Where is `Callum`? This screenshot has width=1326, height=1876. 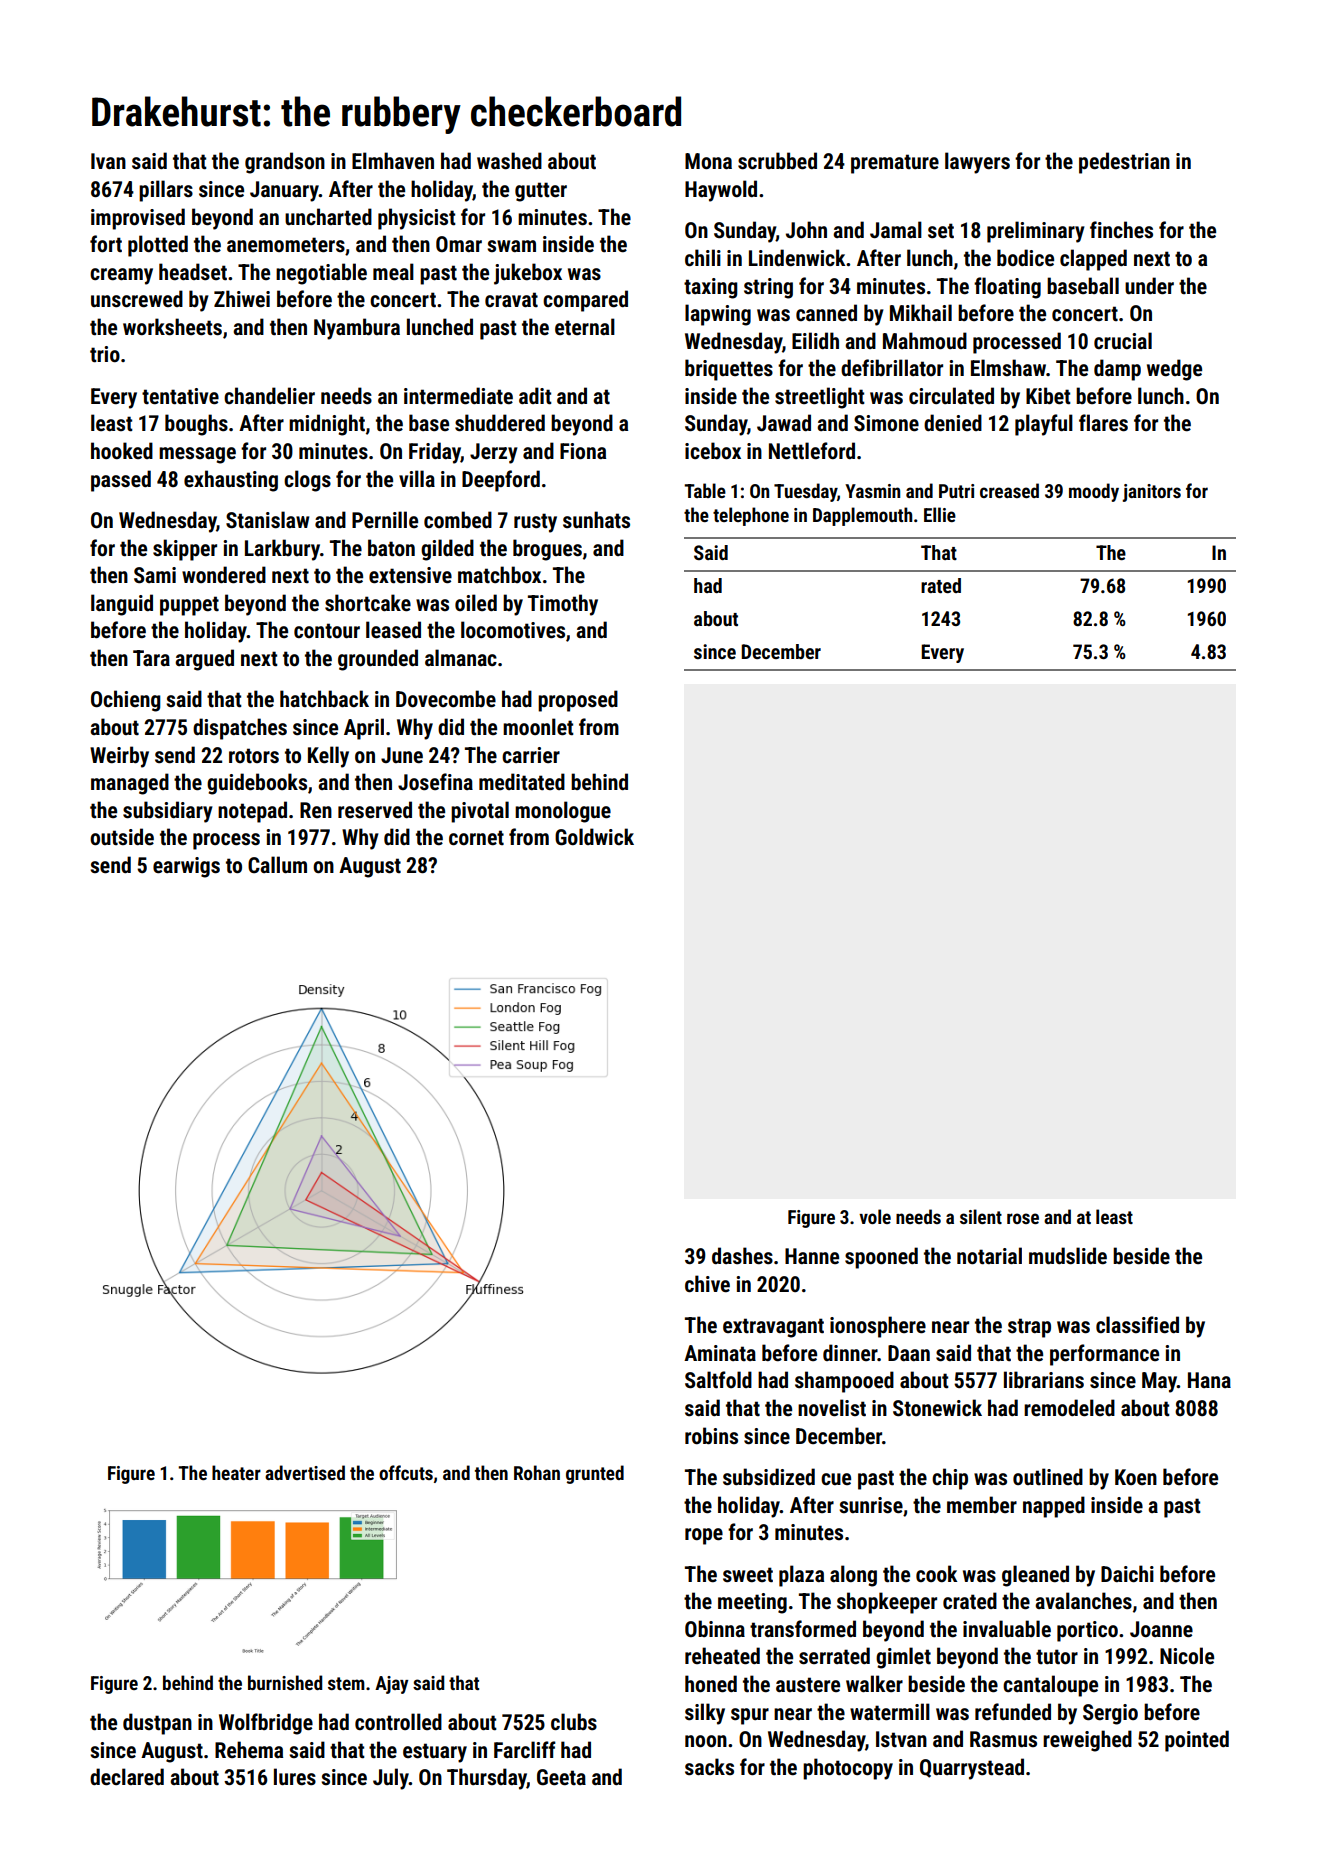 Callum is located at coordinates (277, 864).
